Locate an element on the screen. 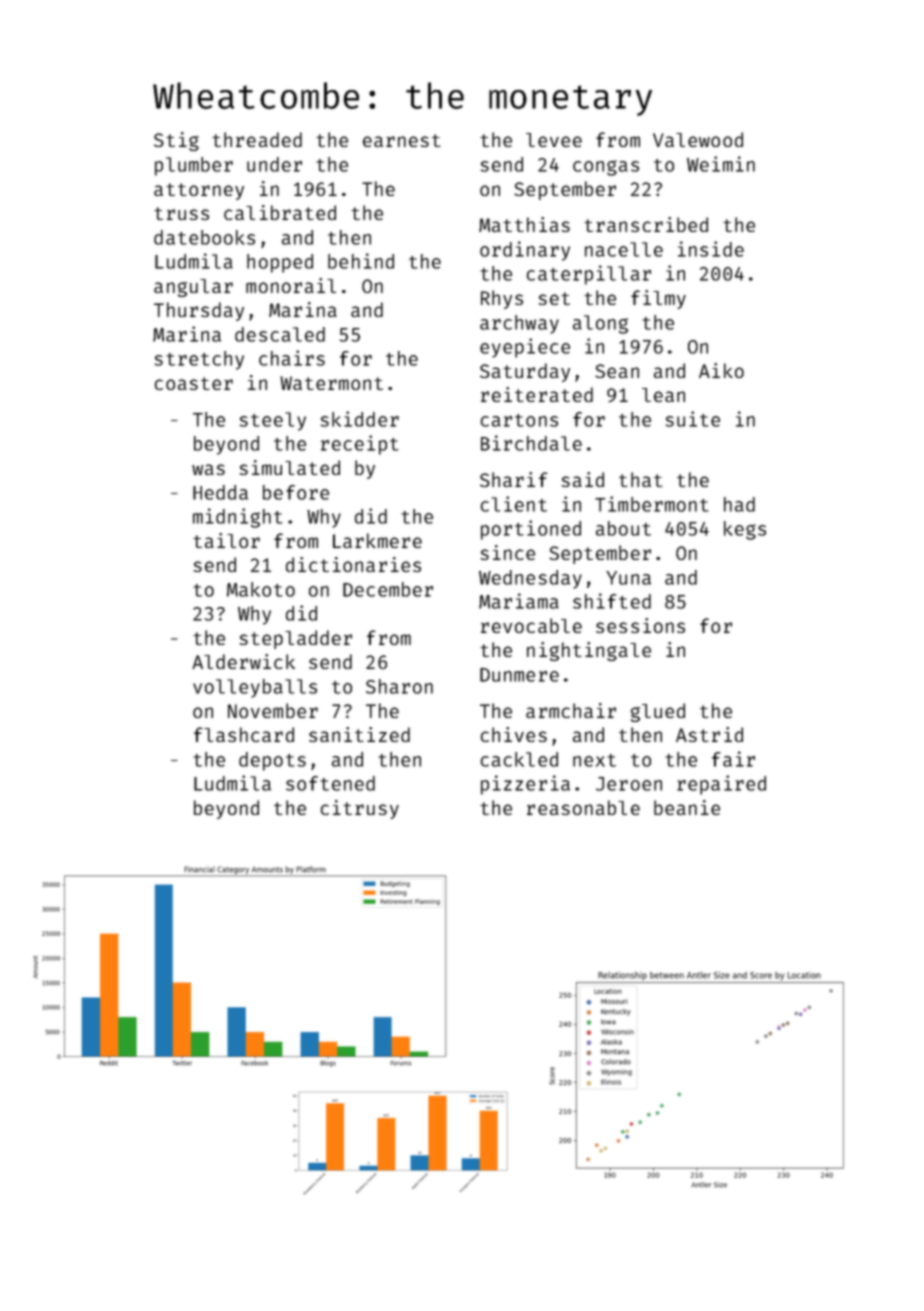  depots is located at coordinates (272, 761).
